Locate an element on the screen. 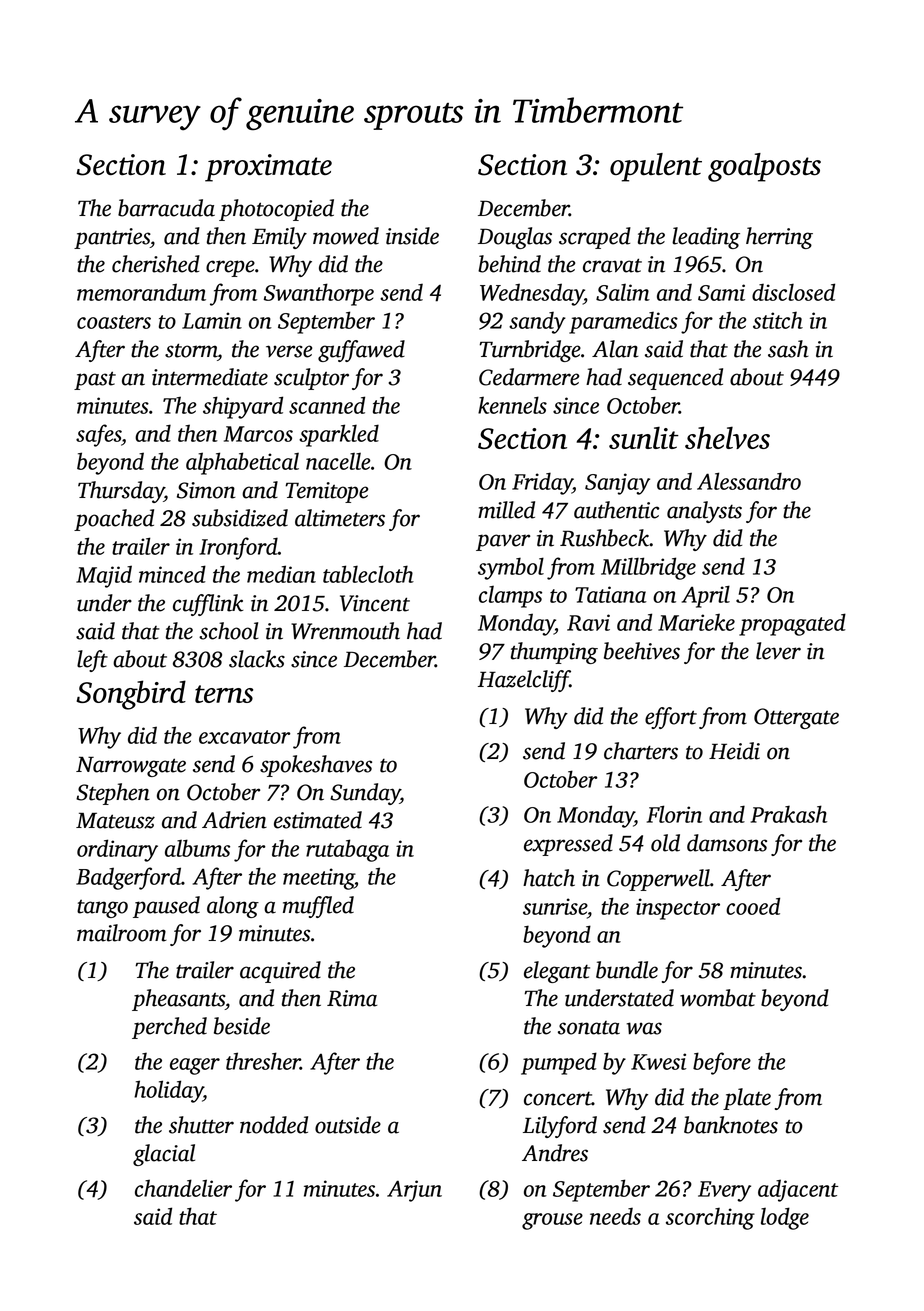  proximate is located at coordinates (268, 168).
